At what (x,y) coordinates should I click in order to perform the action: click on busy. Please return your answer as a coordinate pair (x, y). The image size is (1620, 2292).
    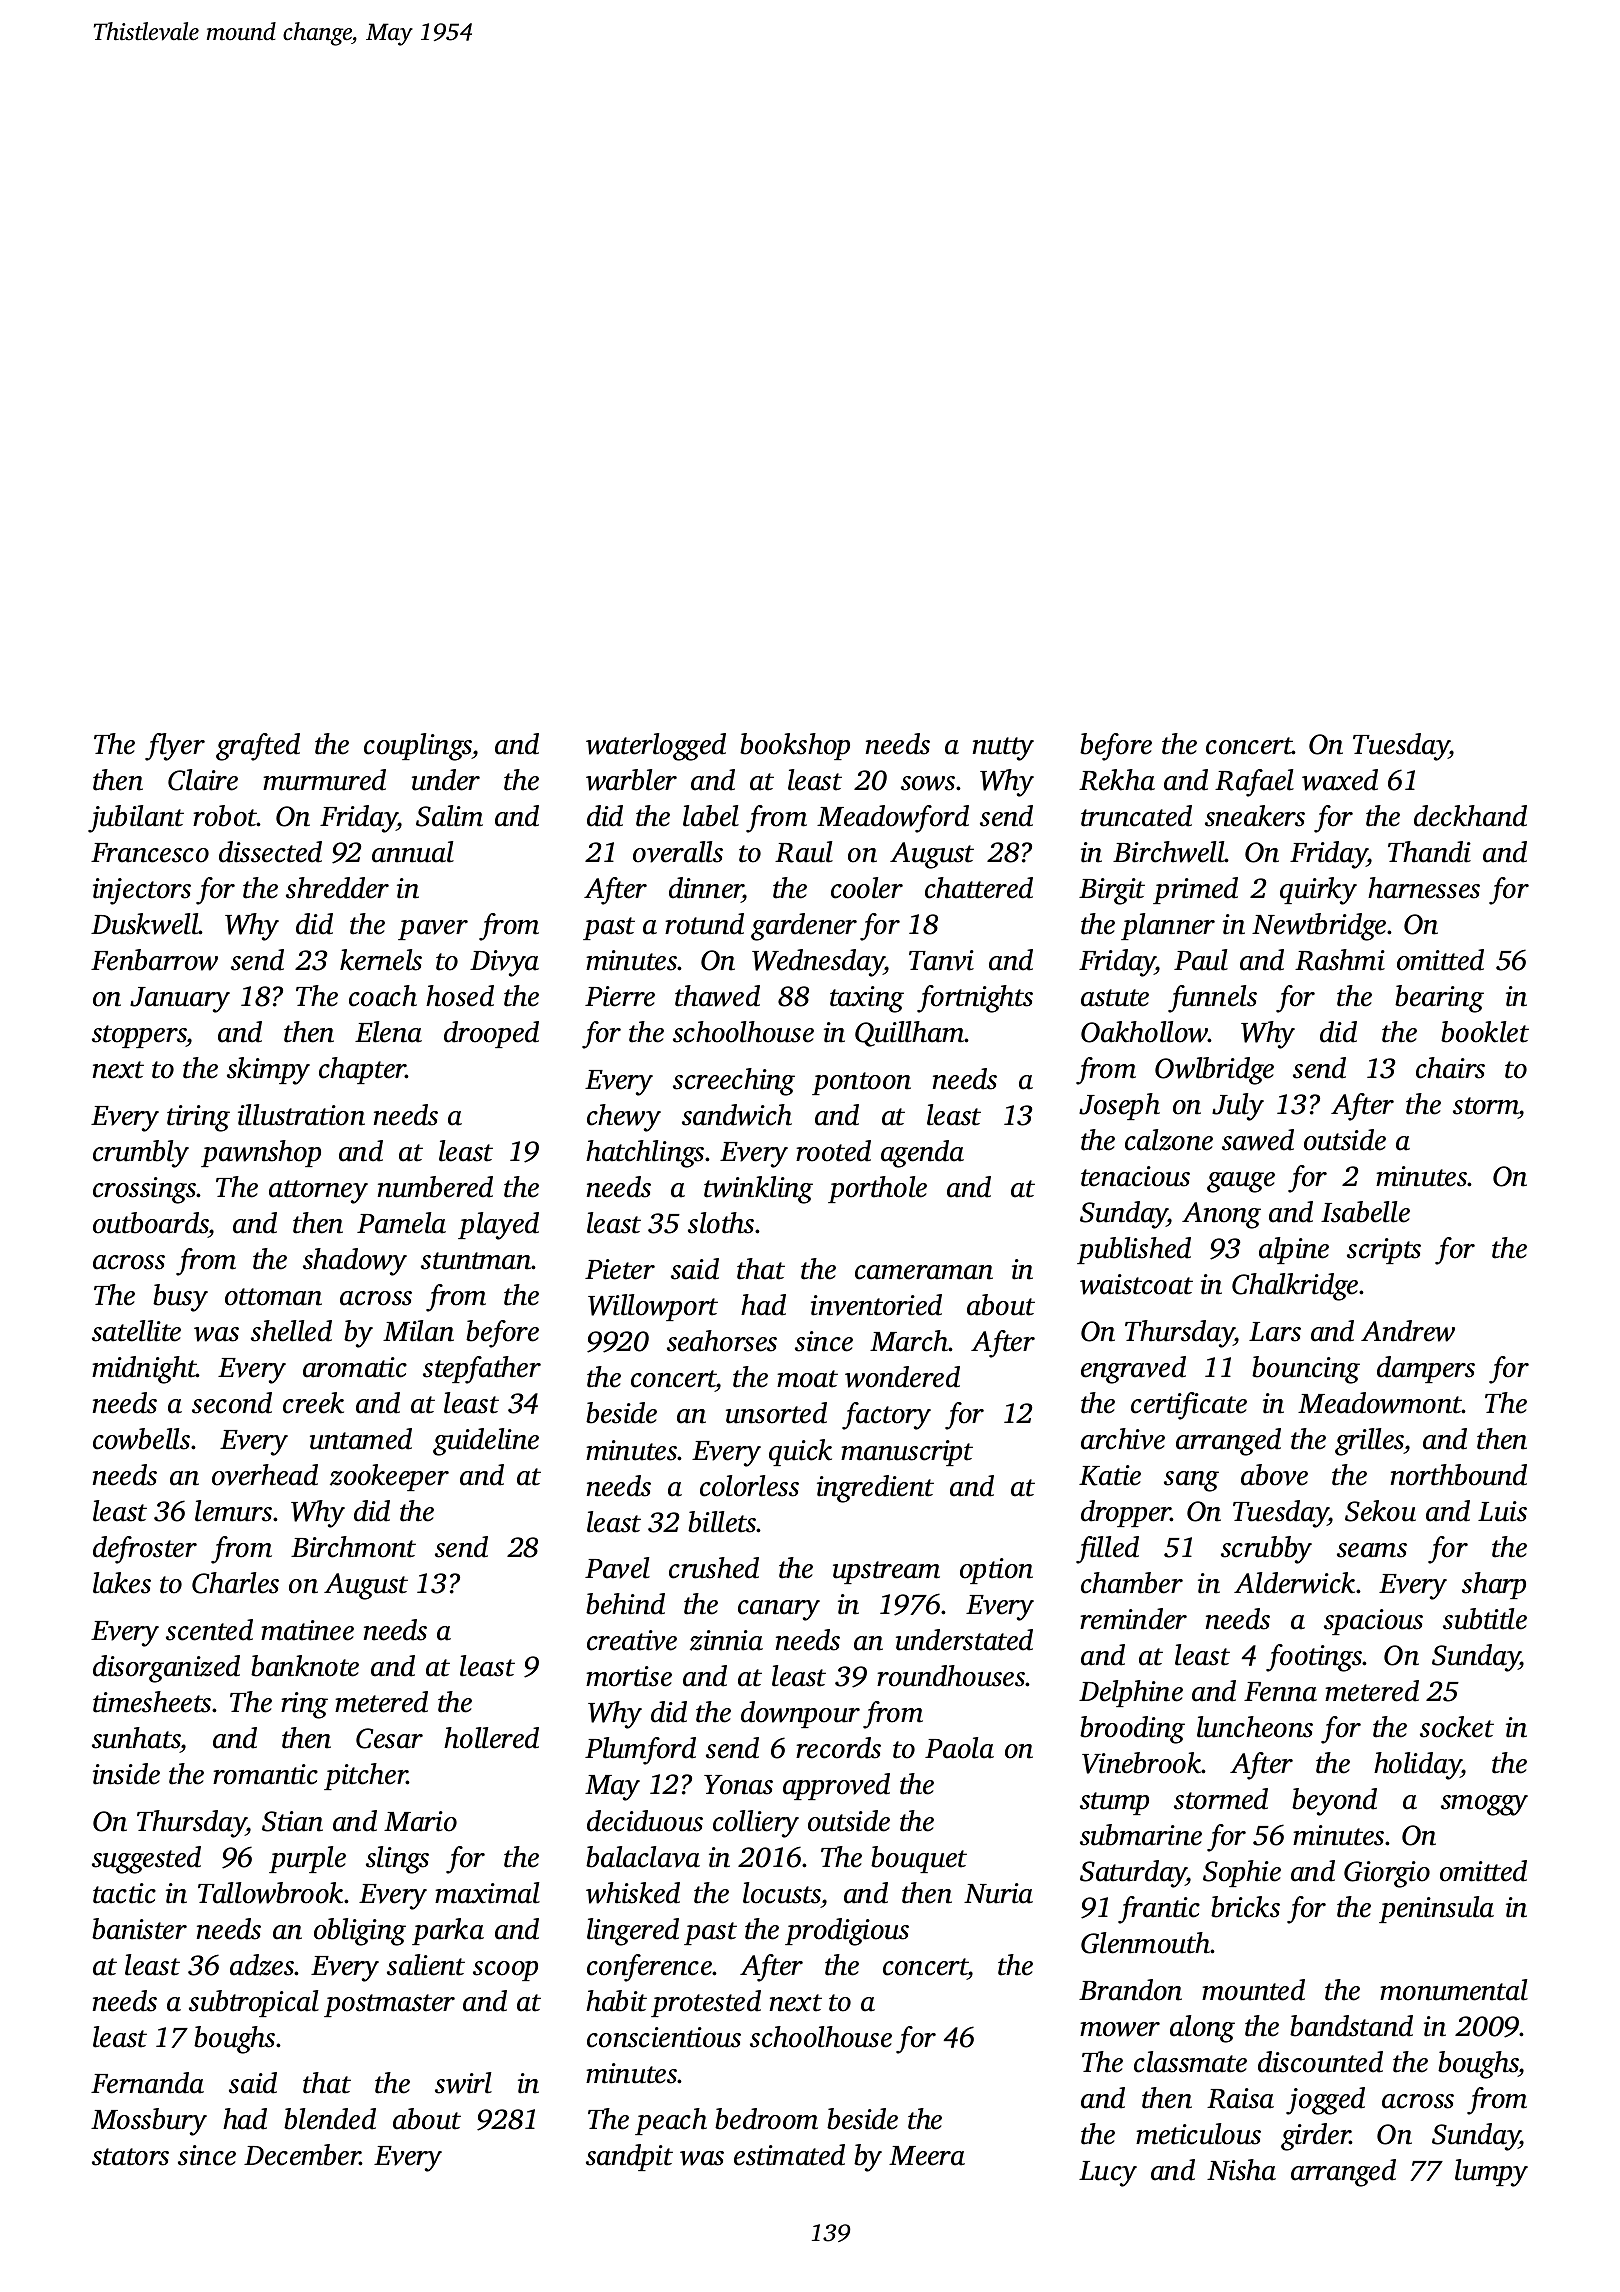
    Looking at the image, I should click on (180, 1298).
